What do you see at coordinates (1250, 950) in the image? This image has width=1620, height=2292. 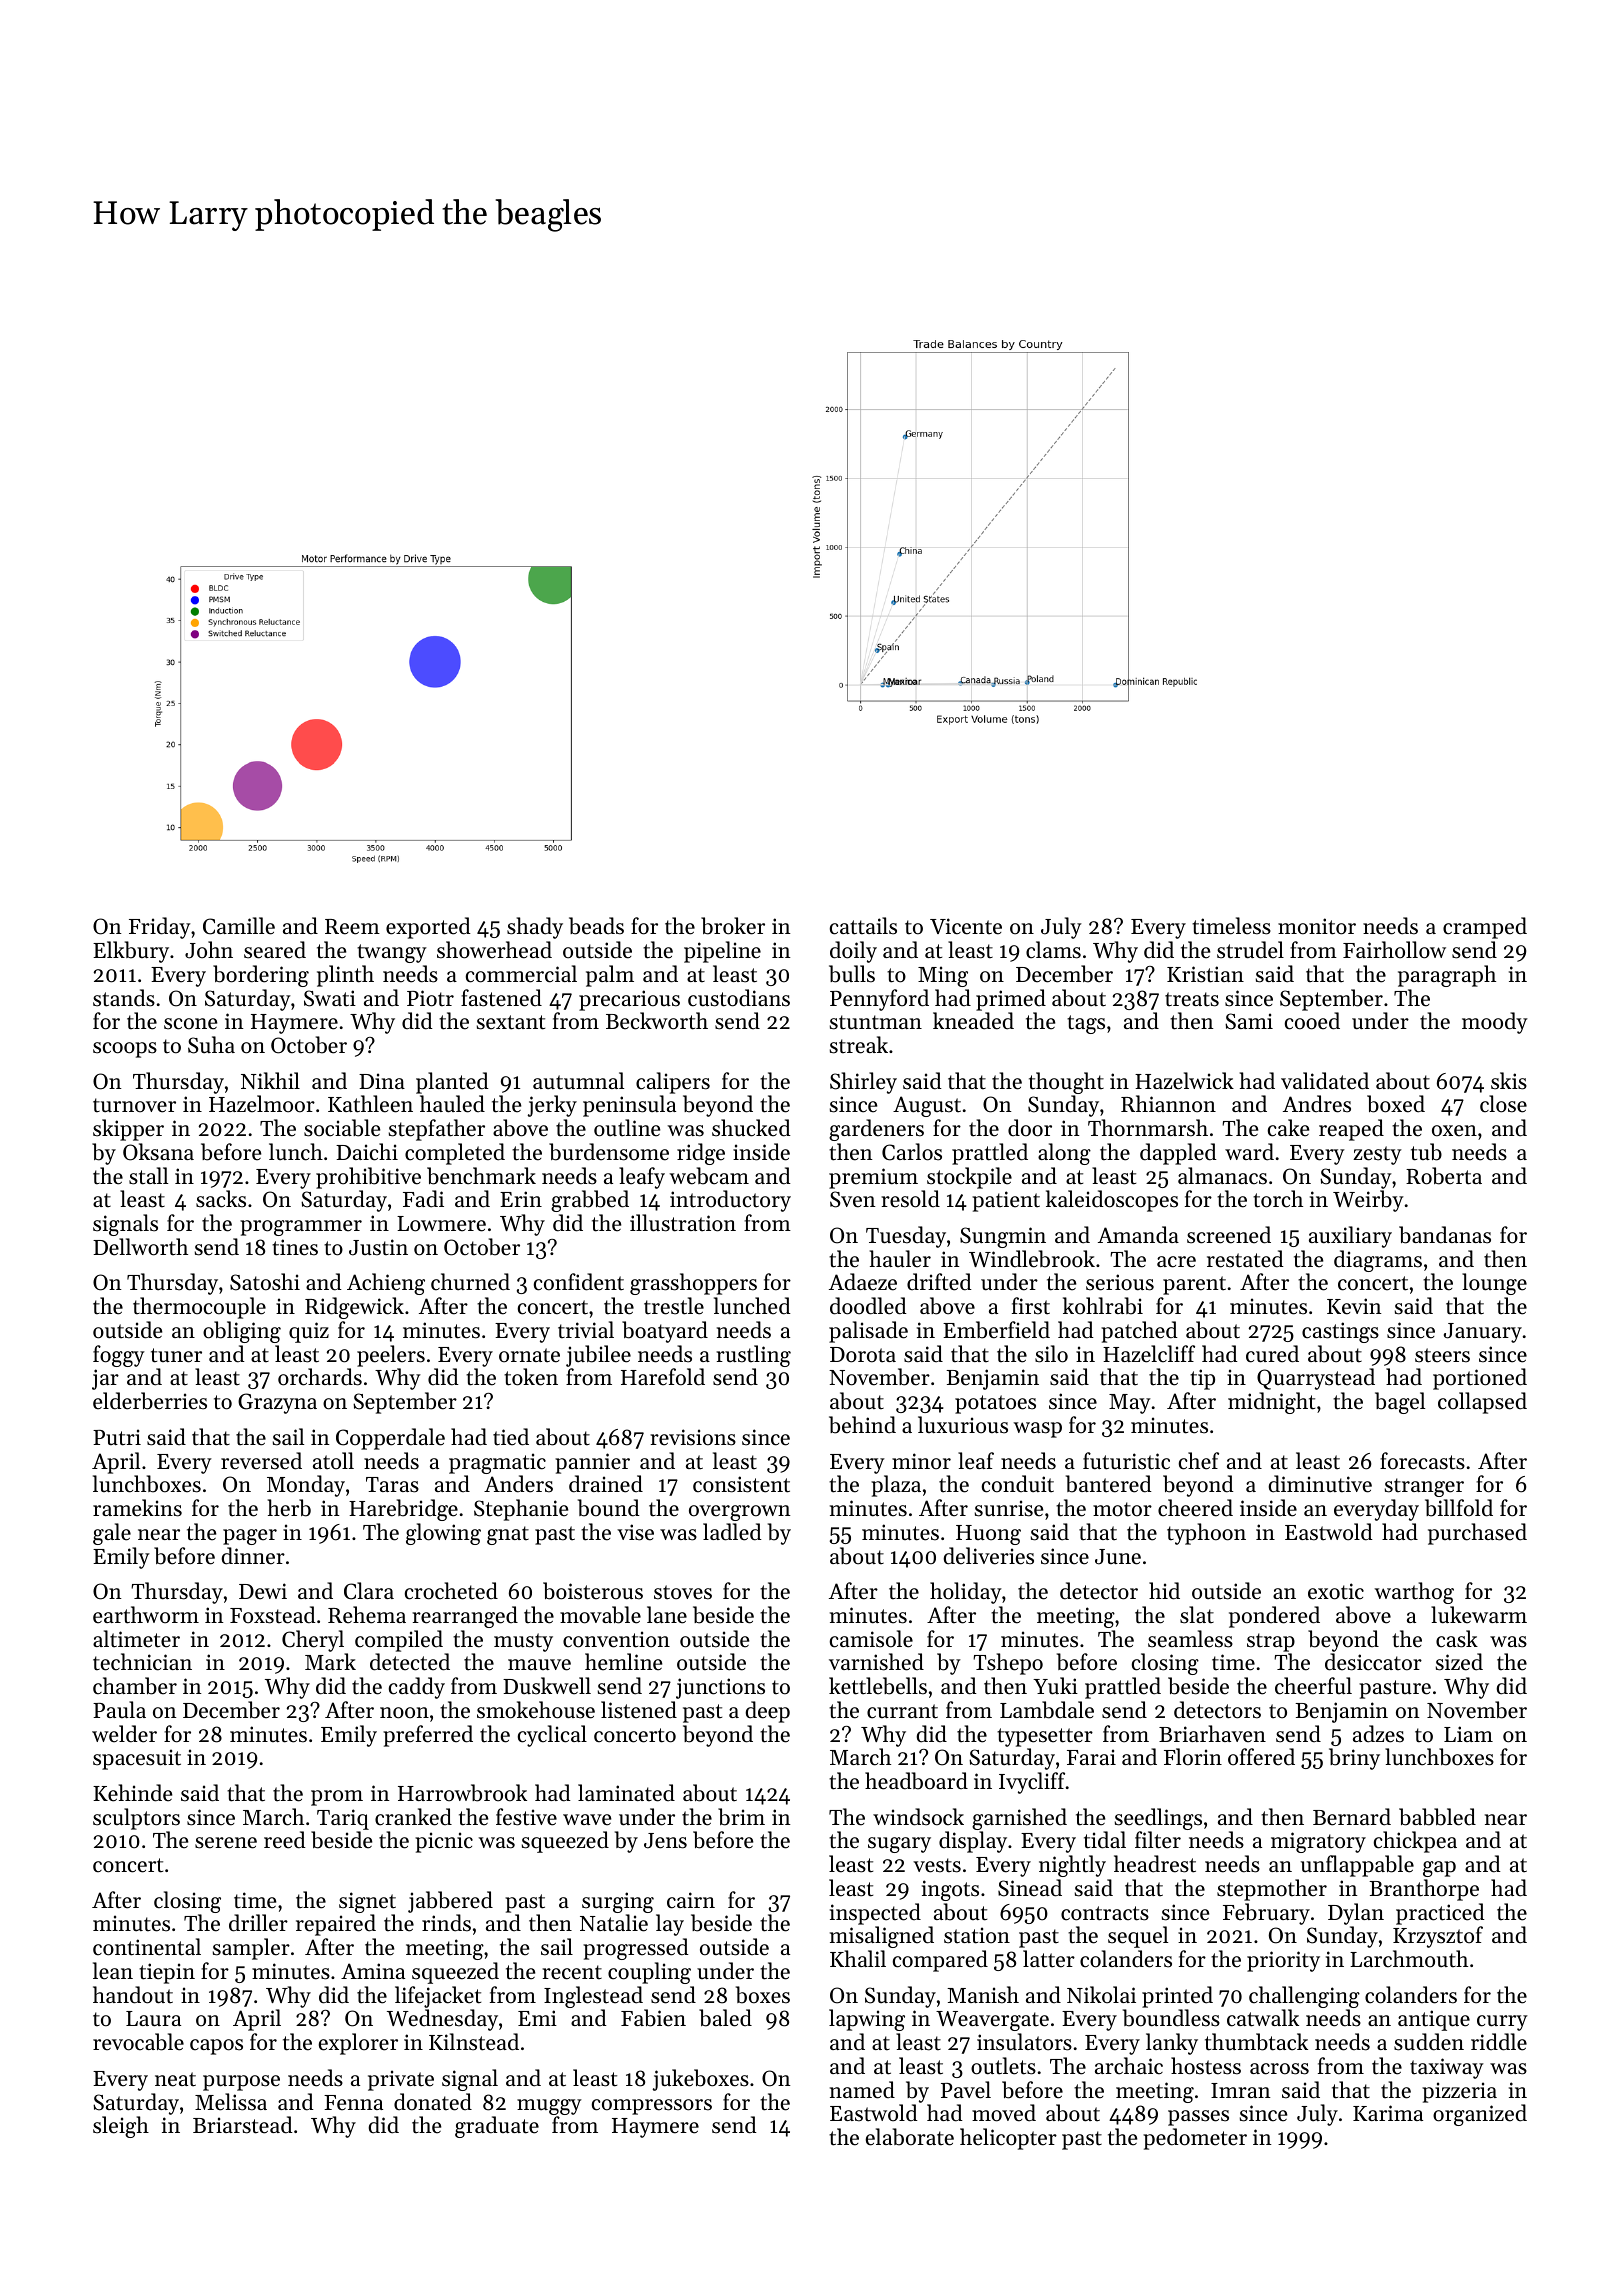 I see `strudel` at bounding box center [1250, 950].
